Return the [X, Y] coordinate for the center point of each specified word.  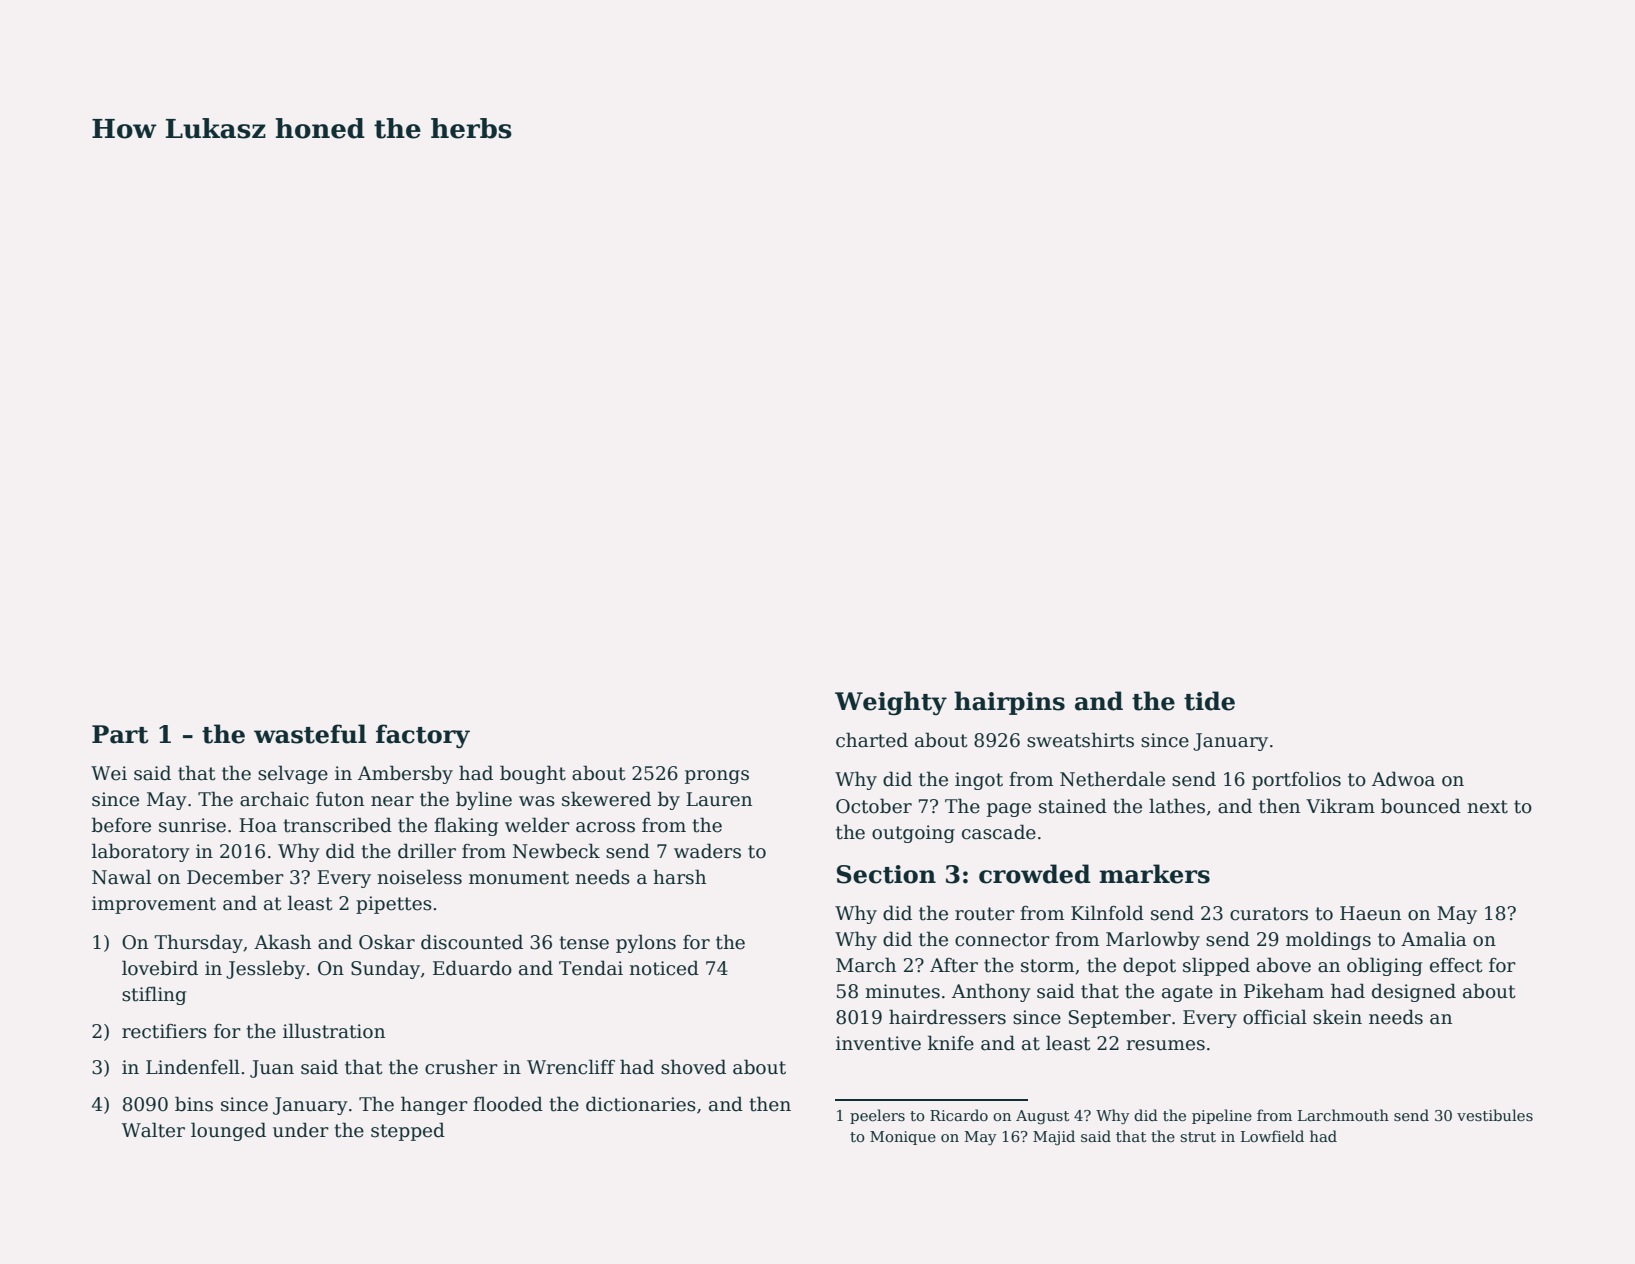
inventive [878, 1043]
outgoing [913, 834]
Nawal [121, 877]
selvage [293, 774]
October [874, 806]
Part [120, 734]
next [1487, 807]
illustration [334, 1031]
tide [1209, 701]
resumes [1165, 1045]
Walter [153, 1130]
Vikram [1340, 806]
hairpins [1009, 703]
